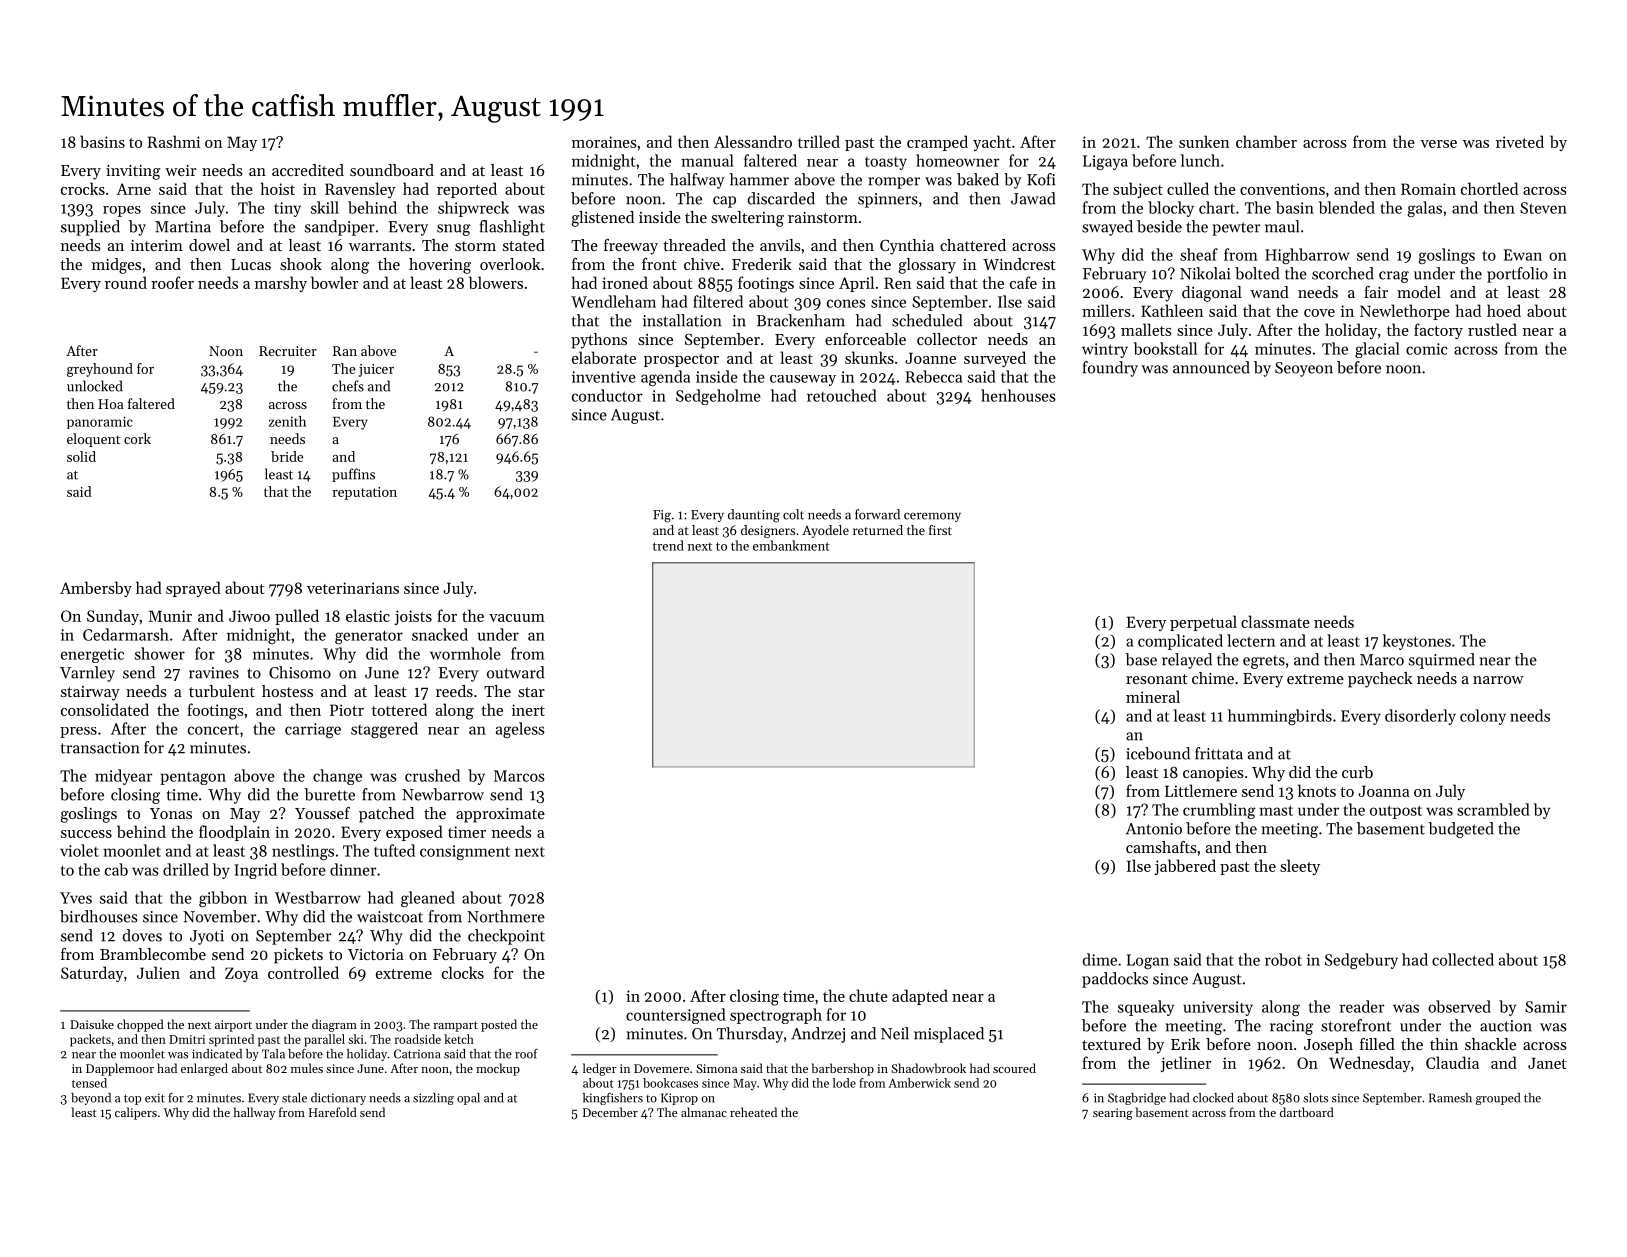  Describe the element at coordinates (173, 141) in the screenshot. I see `Rashmi` at that location.
